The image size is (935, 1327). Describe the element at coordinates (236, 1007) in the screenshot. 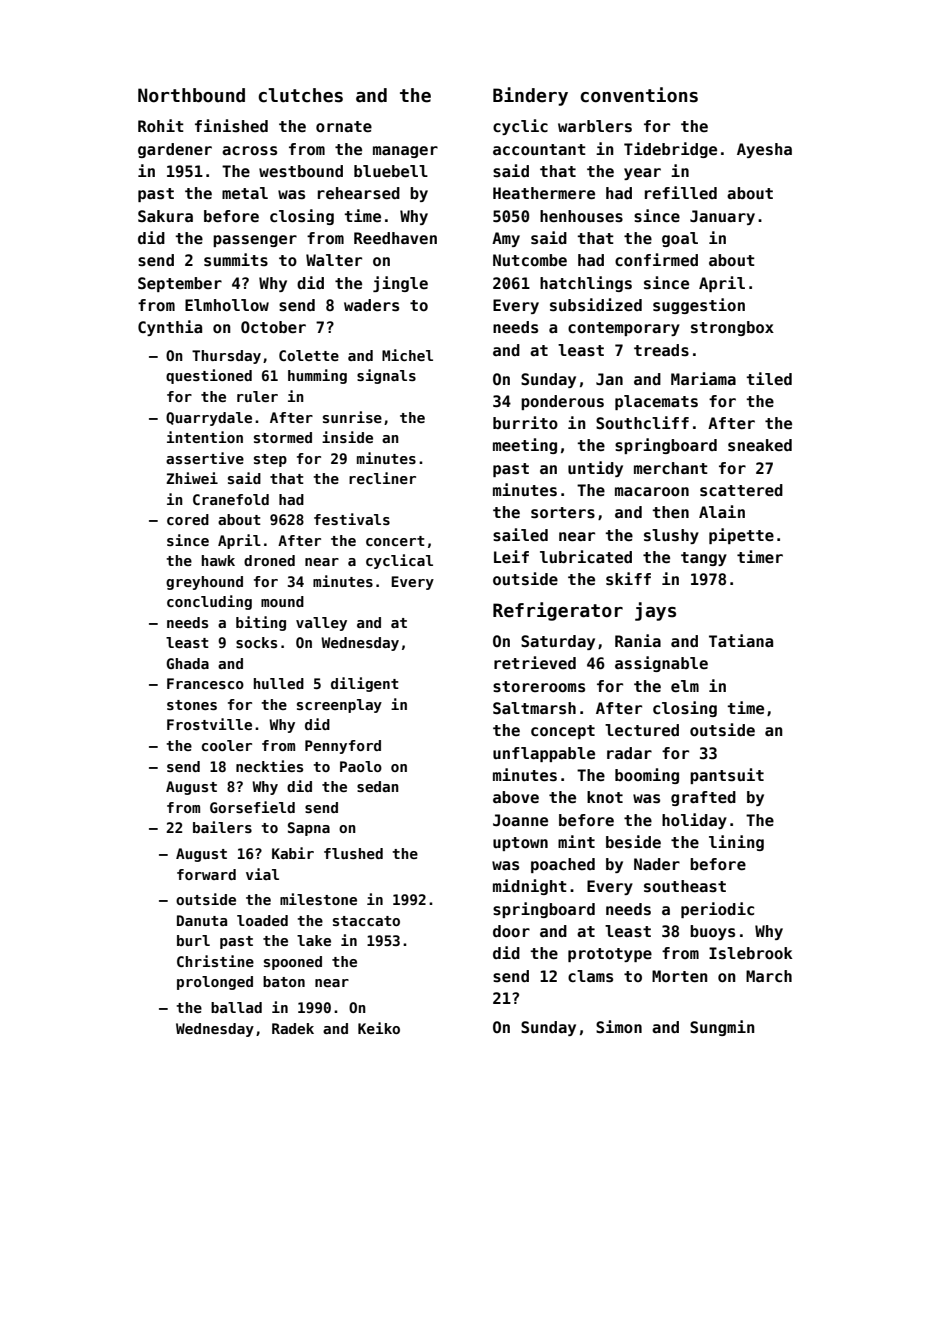

I see `ballad` at that location.
